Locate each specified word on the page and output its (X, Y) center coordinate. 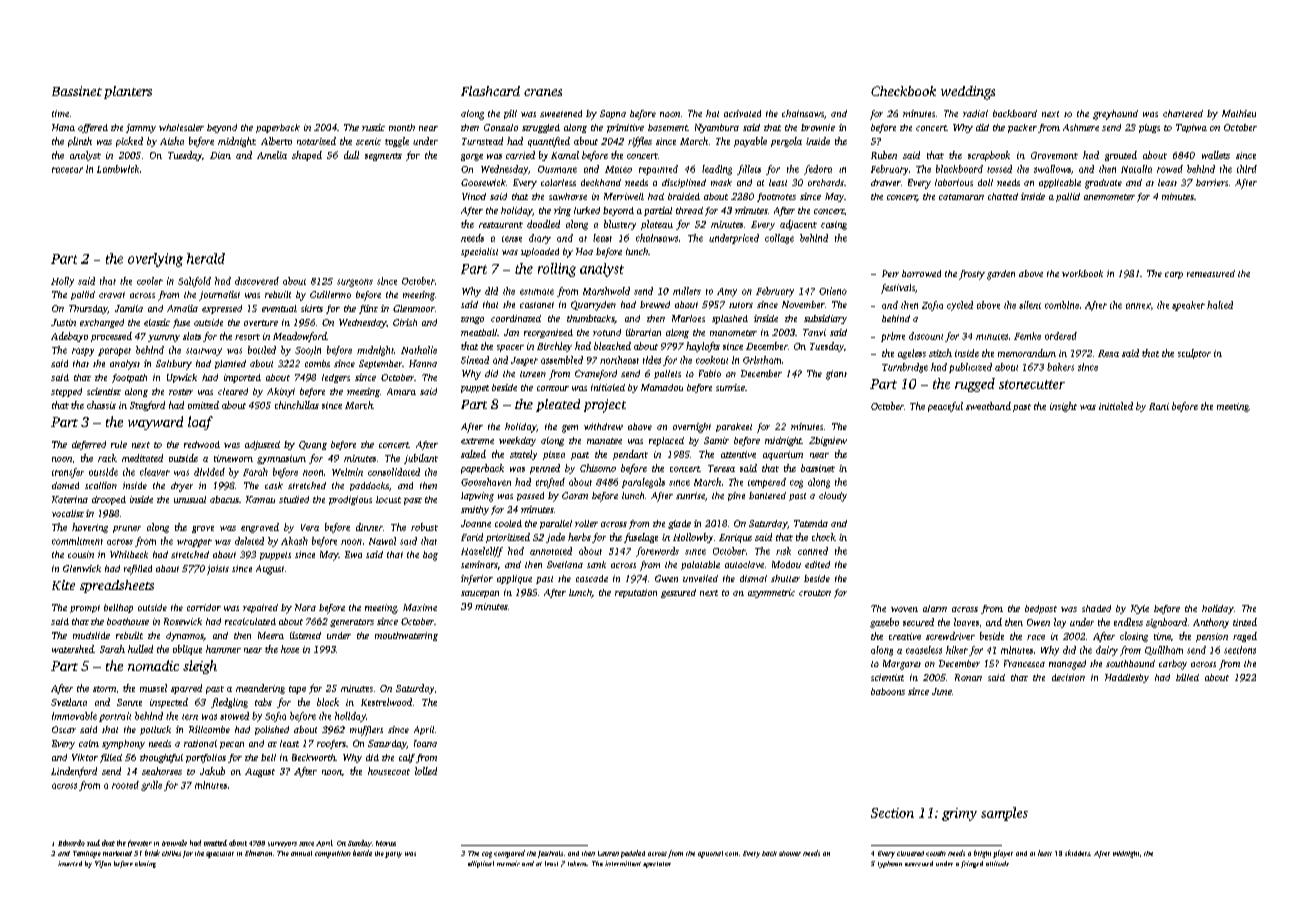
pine (736, 496)
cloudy (833, 497)
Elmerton (258, 853)
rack (107, 458)
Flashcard (490, 91)
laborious (954, 182)
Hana (63, 127)
